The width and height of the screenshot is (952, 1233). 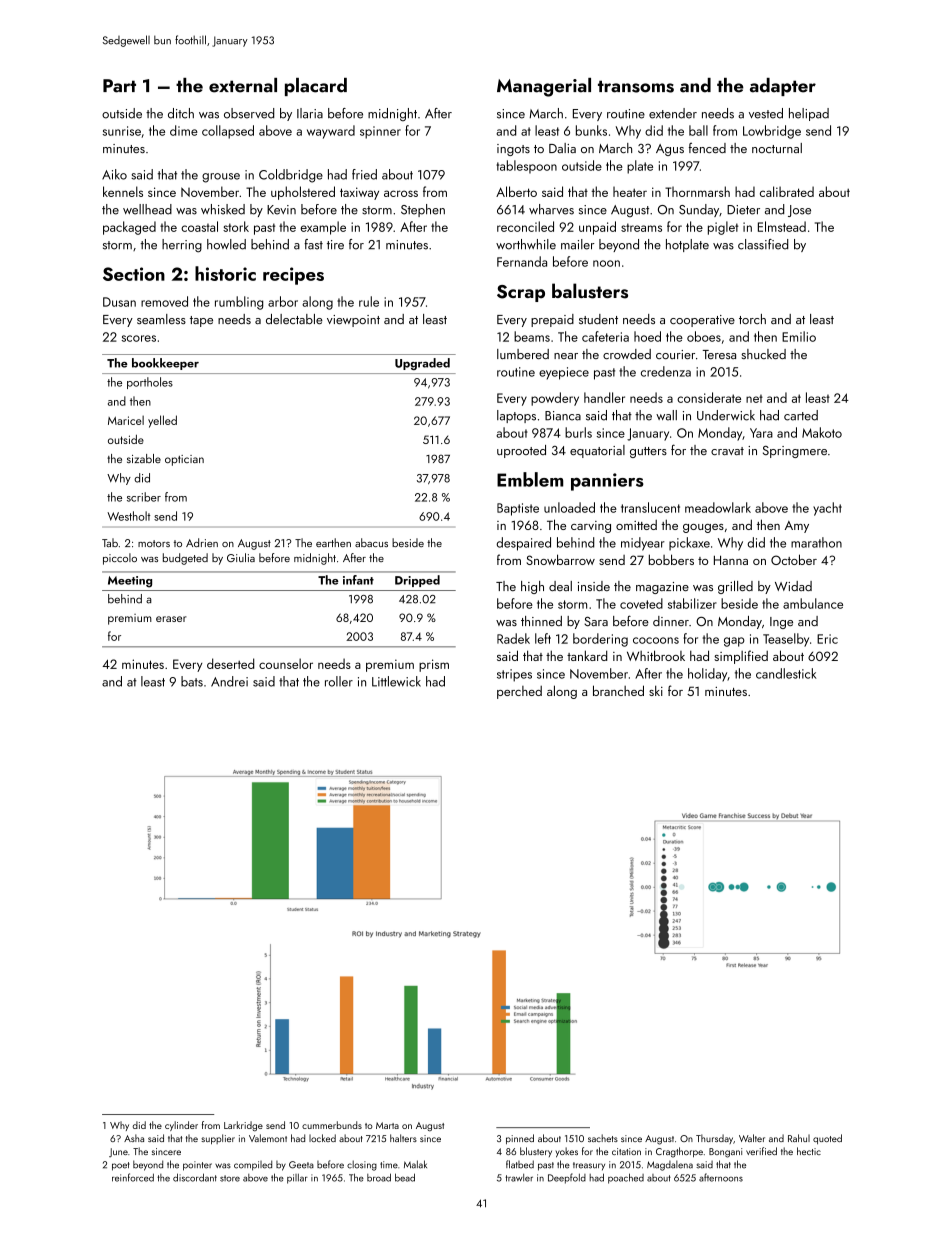 I want to click on perched, so click(x=519, y=692).
